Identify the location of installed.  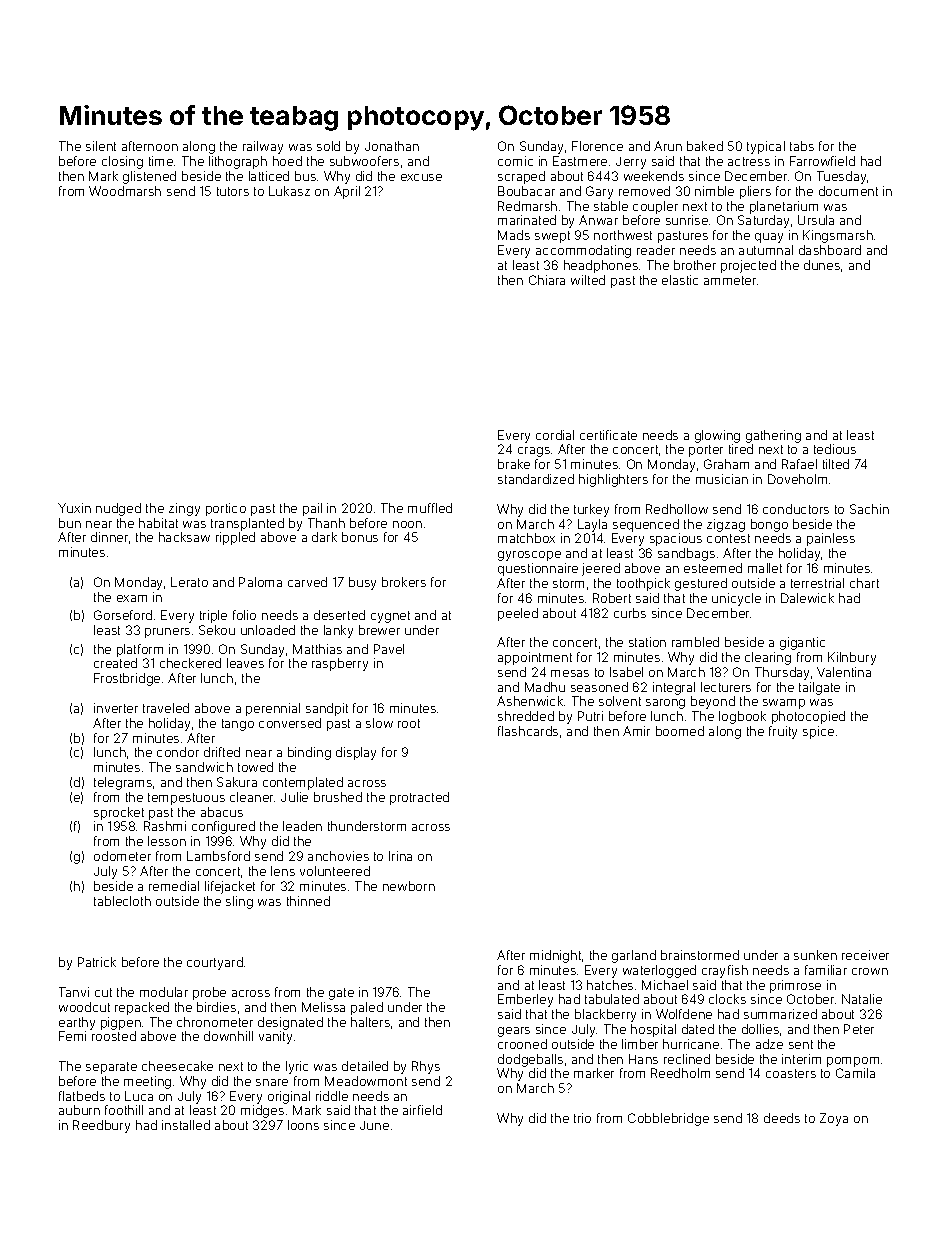
(186, 1125).
